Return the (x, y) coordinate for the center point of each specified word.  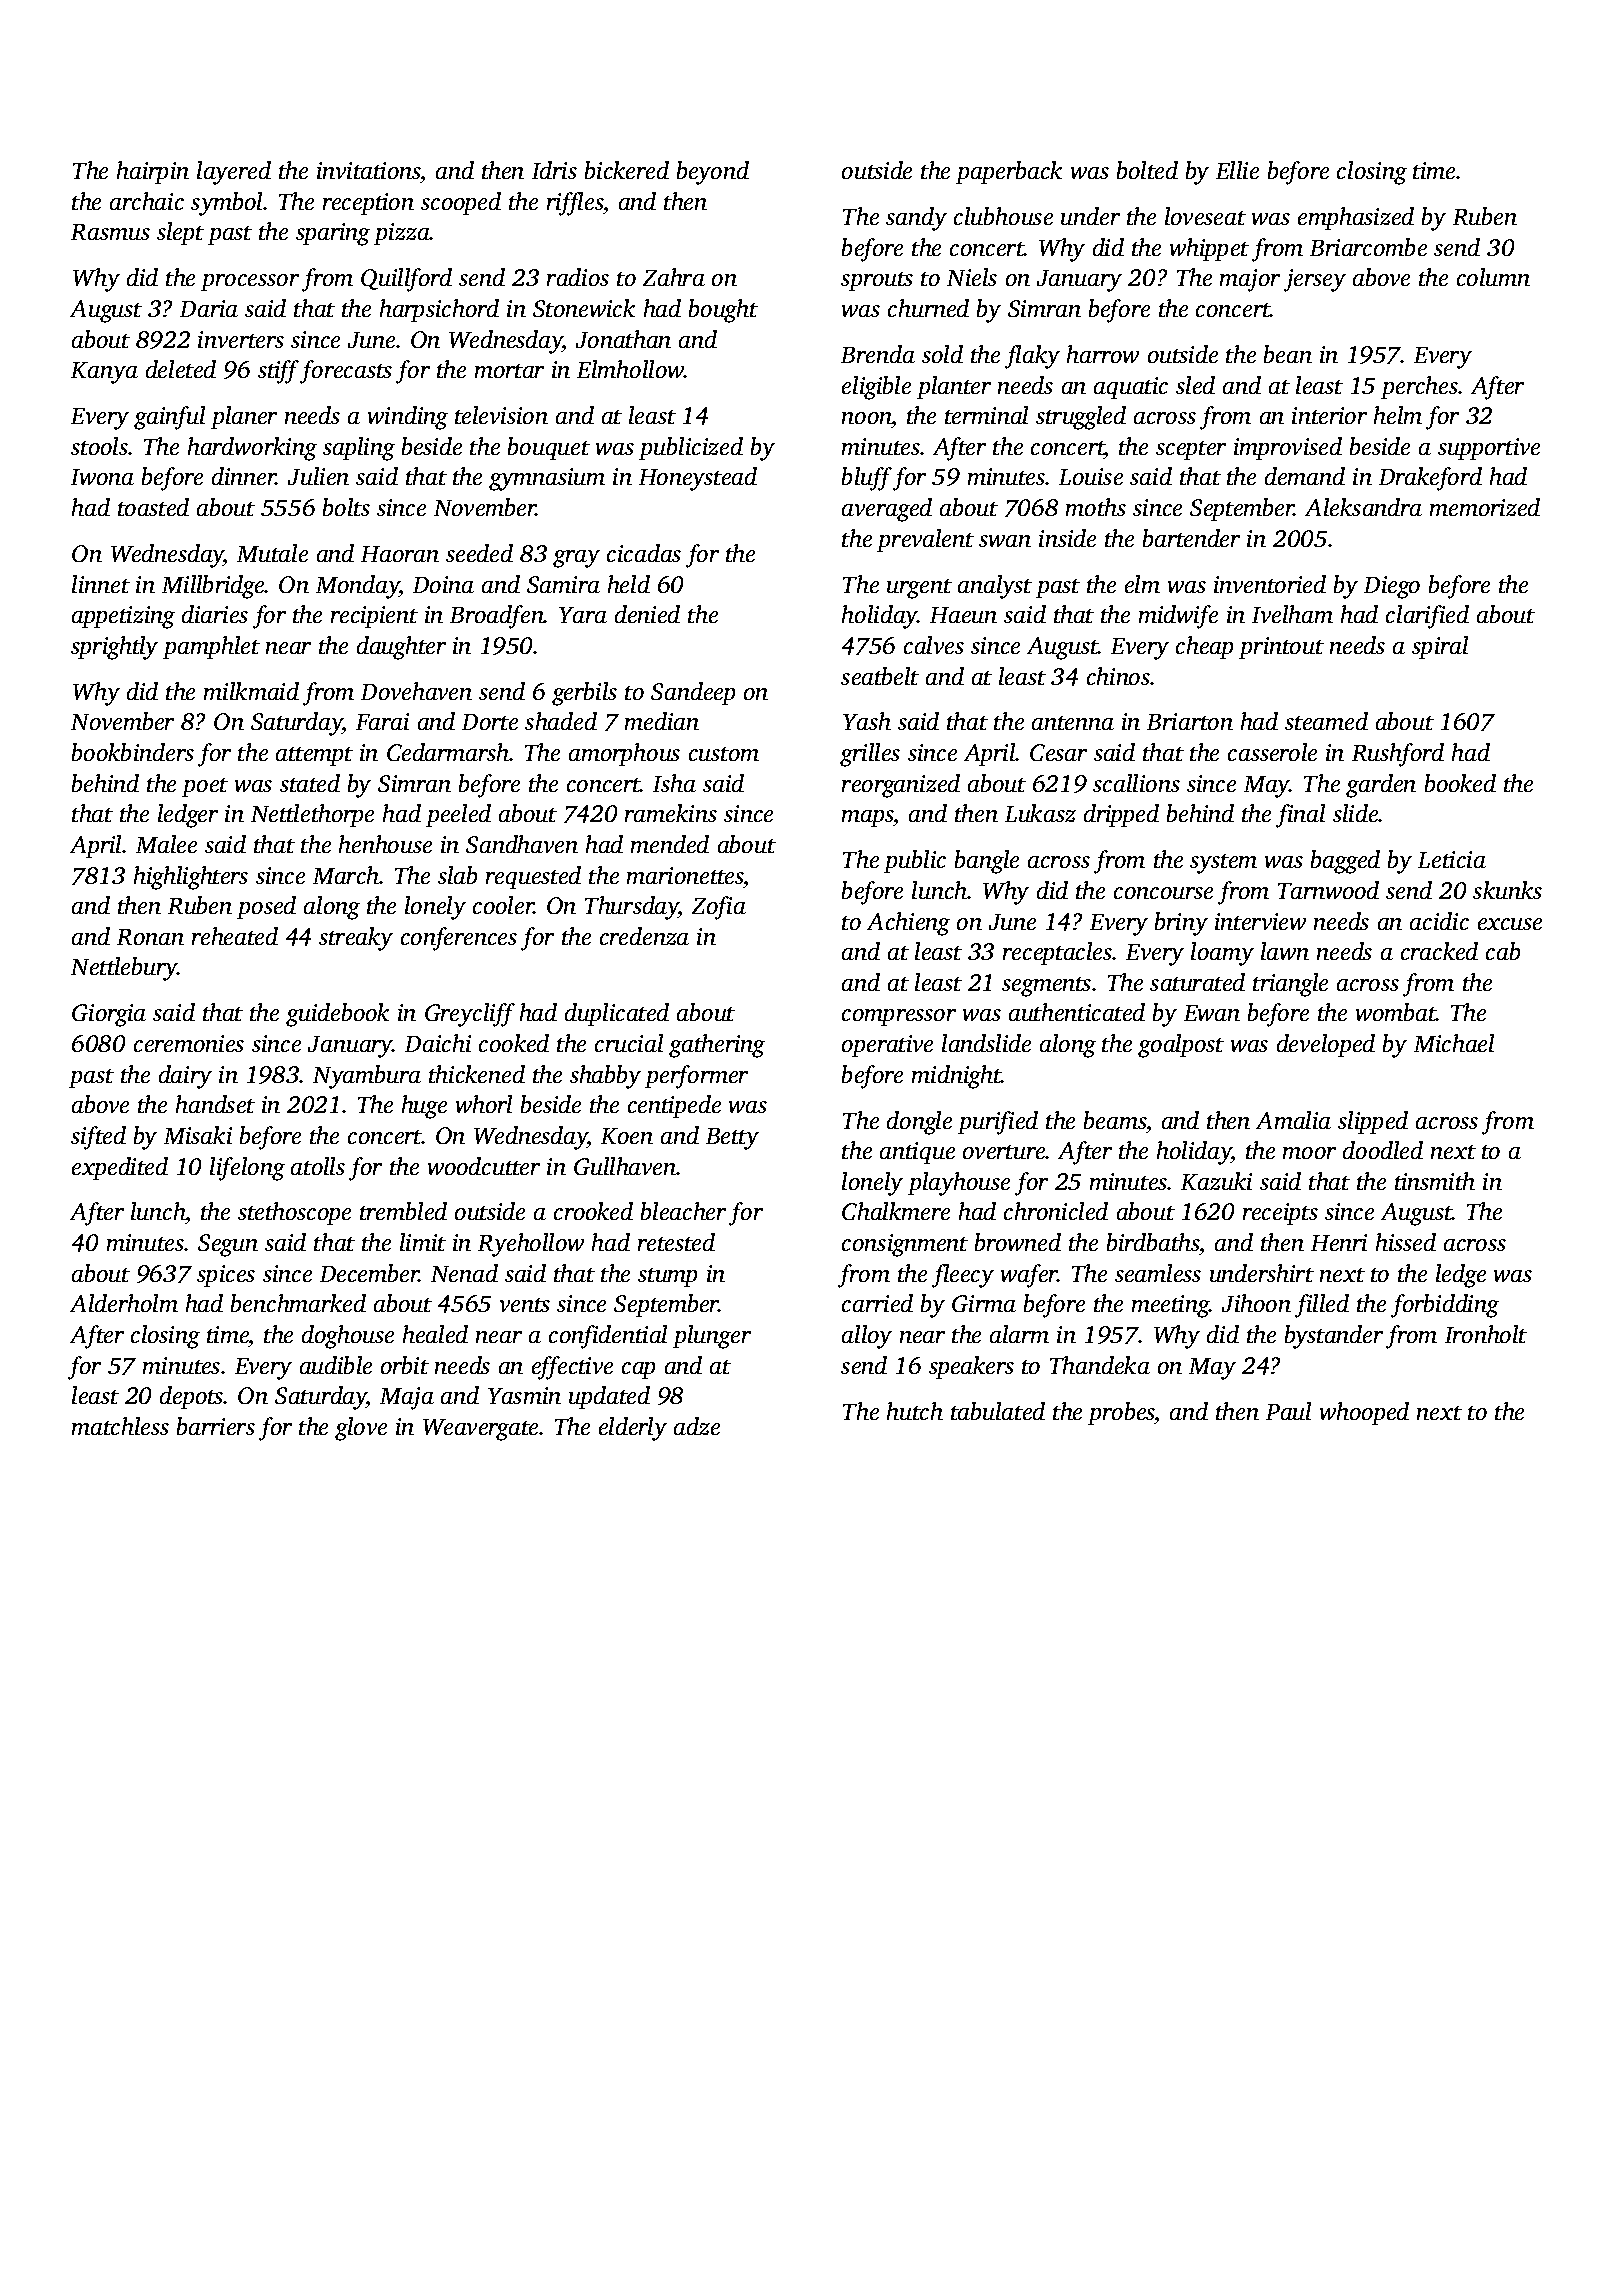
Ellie (1237, 170)
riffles (575, 204)
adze (697, 1426)
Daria (209, 308)
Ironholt (1486, 1334)
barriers (216, 1426)
